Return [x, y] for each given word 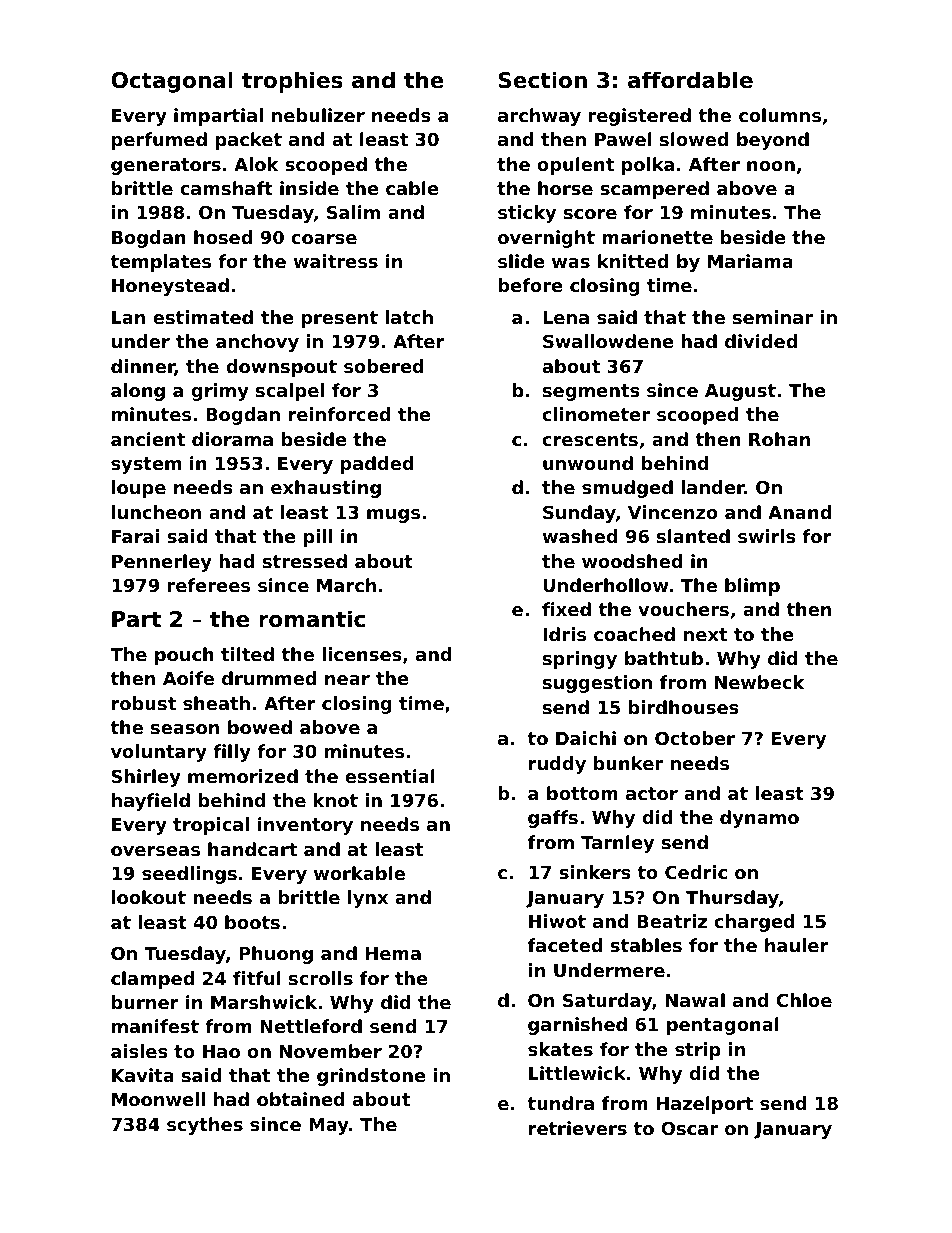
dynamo [759, 819]
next [705, 634]
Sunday [579, 514]
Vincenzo [673, 512]
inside [309, 188]
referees [208, 585]
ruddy [557, 765]
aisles [139, 1051]
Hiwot [557, 921]
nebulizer [318, 115]
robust [144, 703]
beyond [773, 141]
